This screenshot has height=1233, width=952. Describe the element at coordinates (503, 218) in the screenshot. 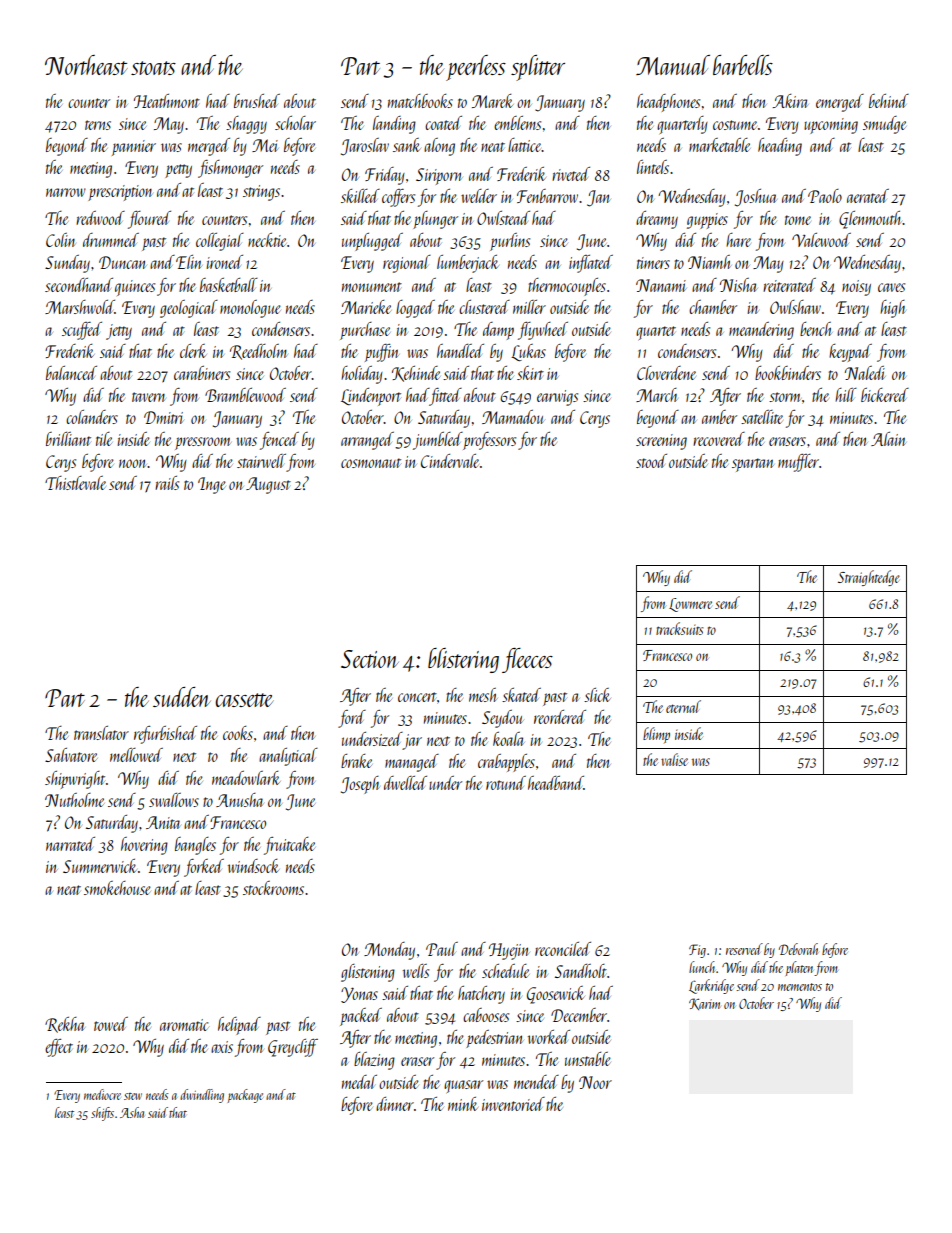

I see `Owlstead` at that location.
